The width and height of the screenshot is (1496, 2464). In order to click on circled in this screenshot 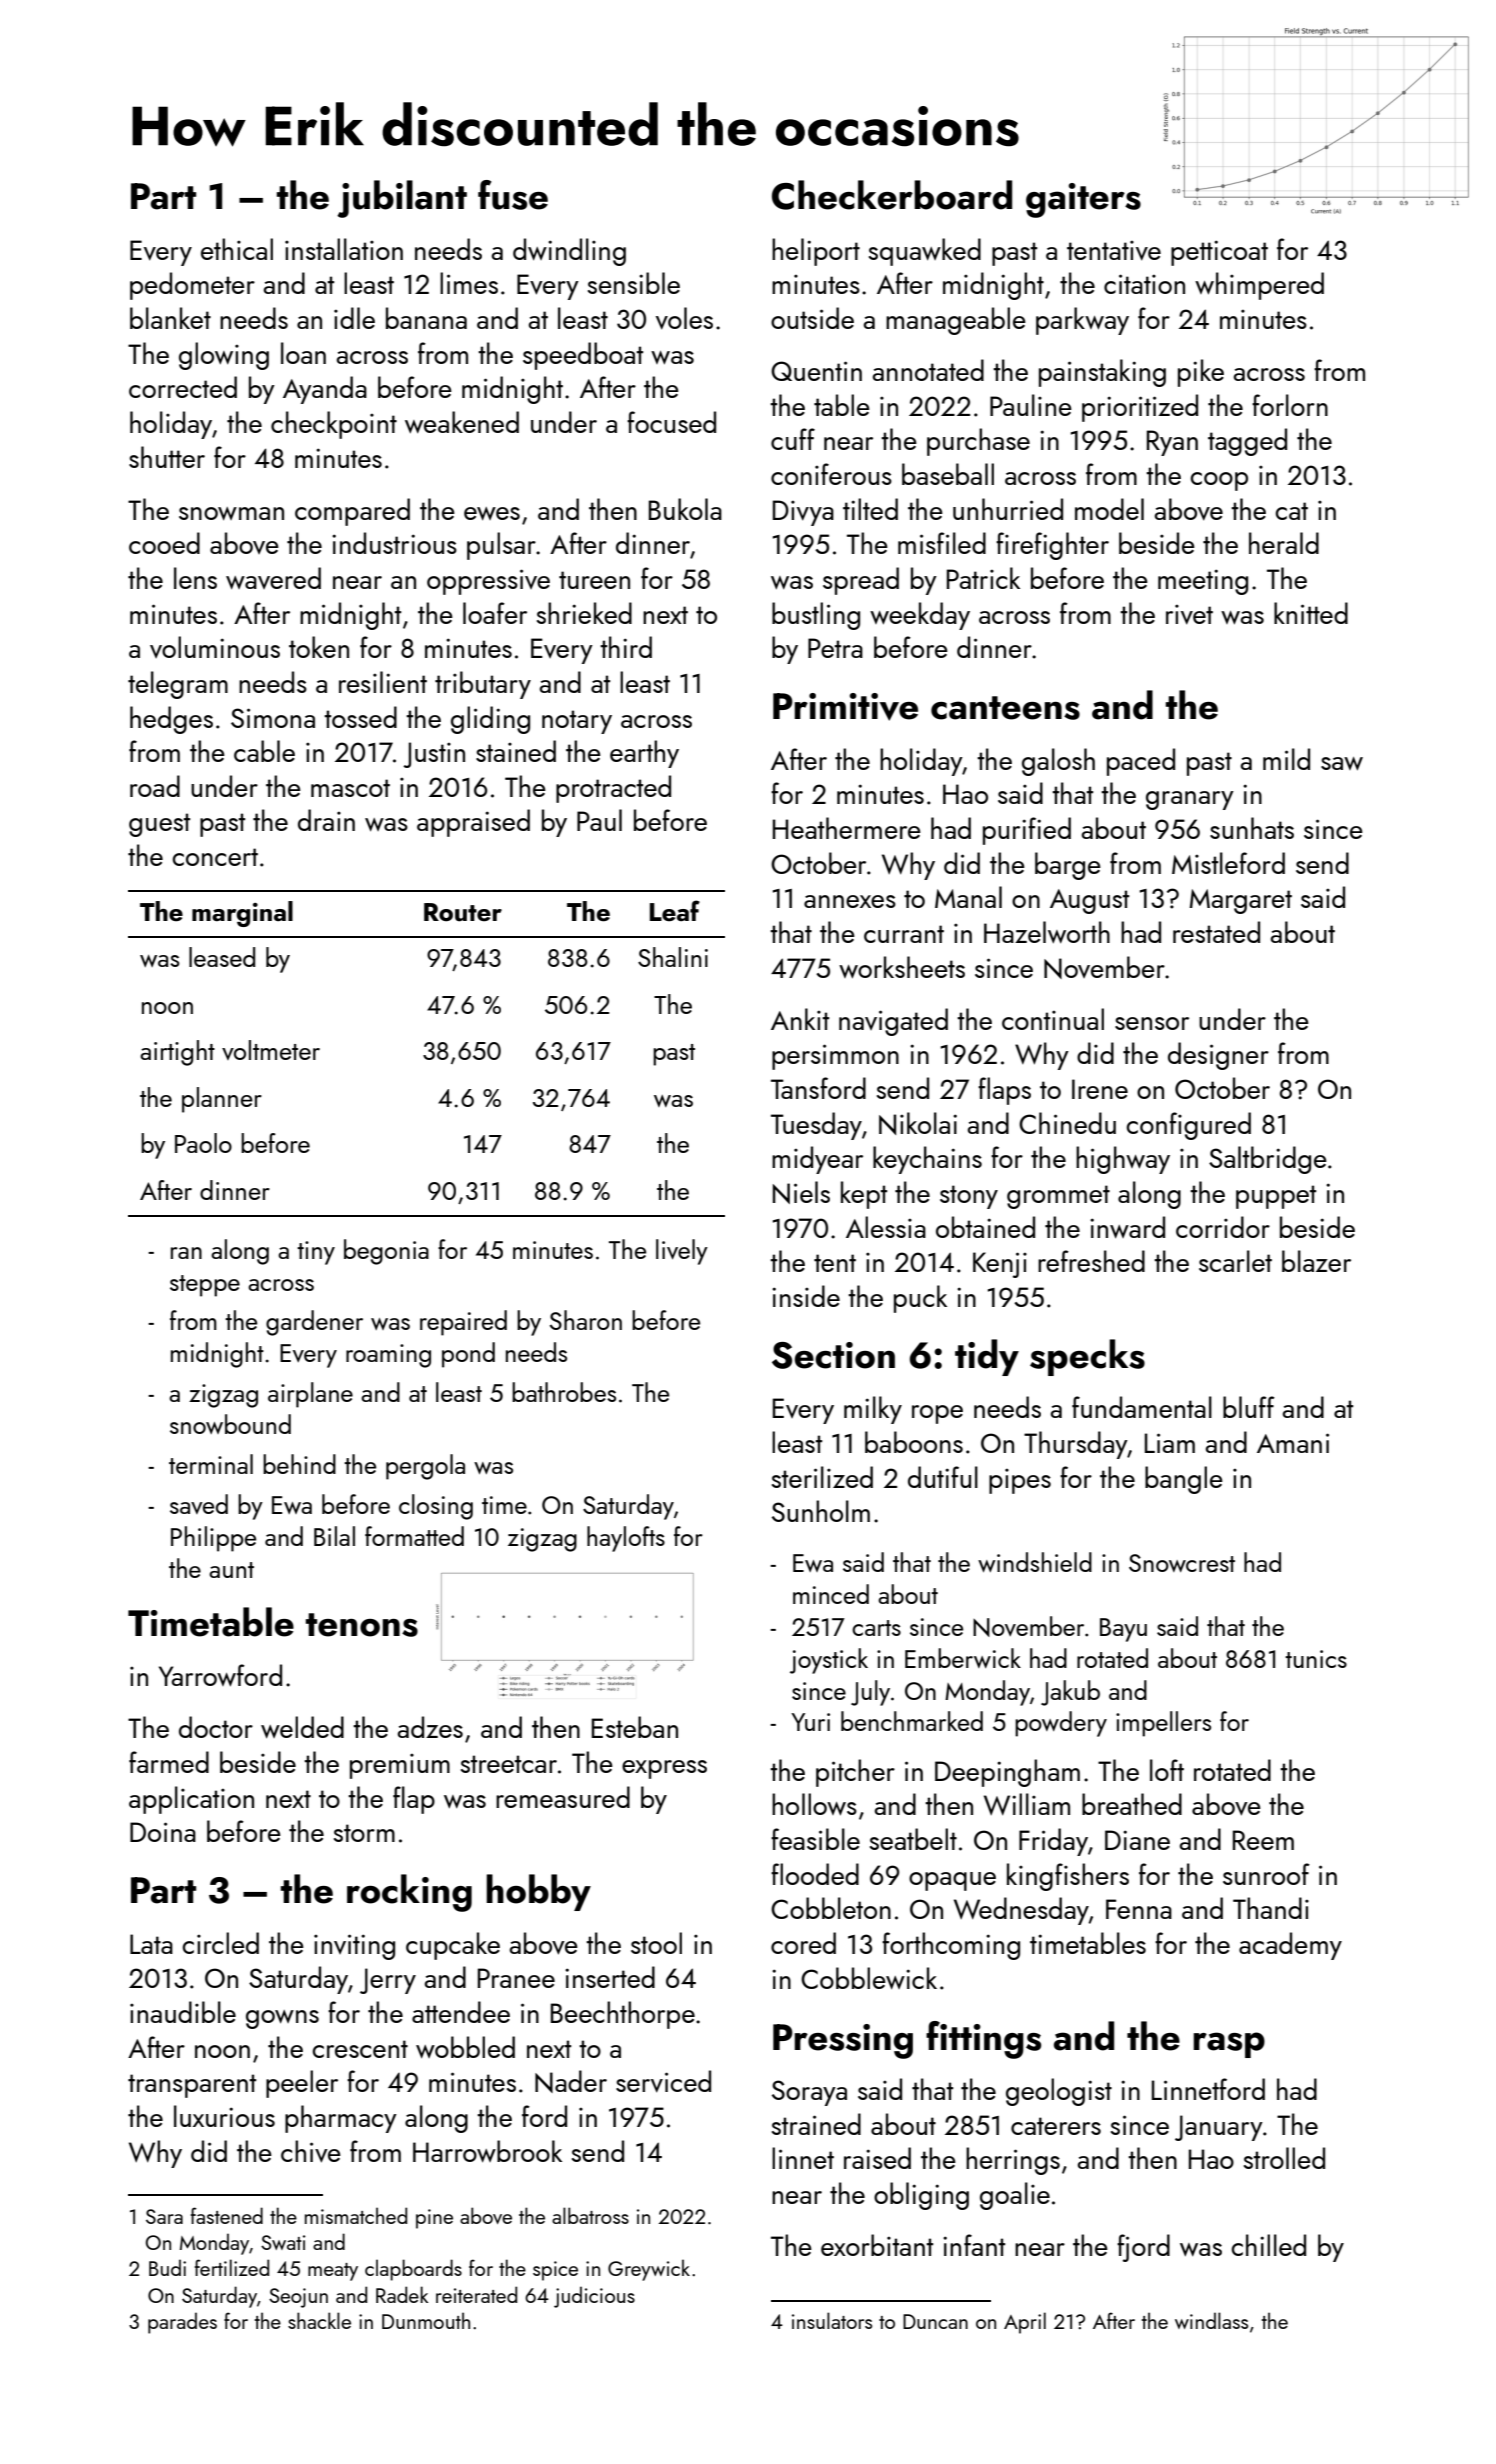, I will do `click(221, 1943)`.
